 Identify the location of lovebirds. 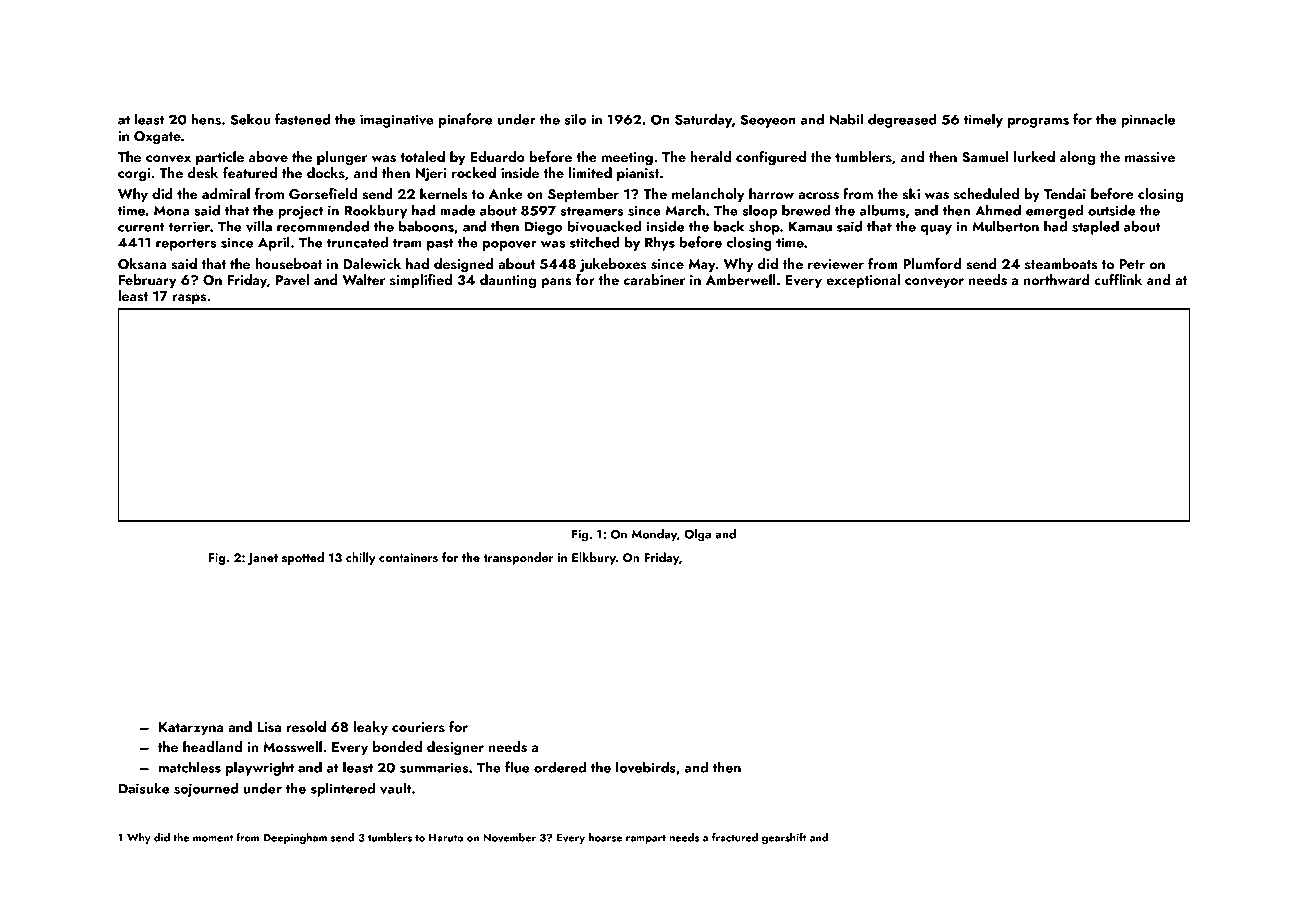
(646, 767).
